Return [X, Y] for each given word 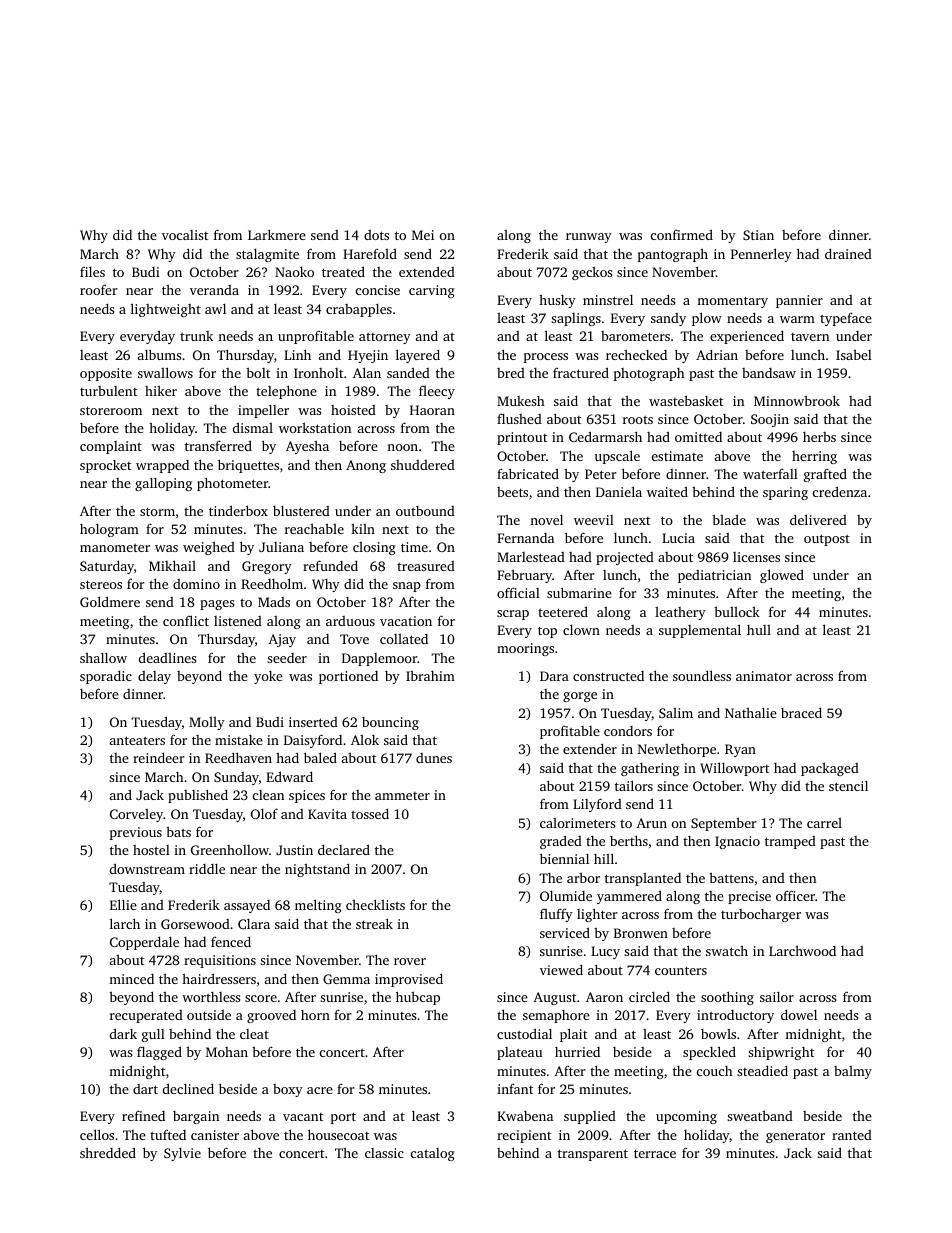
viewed [561, 969]
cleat [254, 1034]
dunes [434, 758]
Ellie [123, 904]
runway [589, 238]
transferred [218, 445]
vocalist [185, 235]
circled [649, 996]
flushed [519, 418]
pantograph [673, 255]
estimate [677, 456]
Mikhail [172, 565]
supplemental [700, 631]
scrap [513, 615]
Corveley [136, 815]
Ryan [740, 750]
